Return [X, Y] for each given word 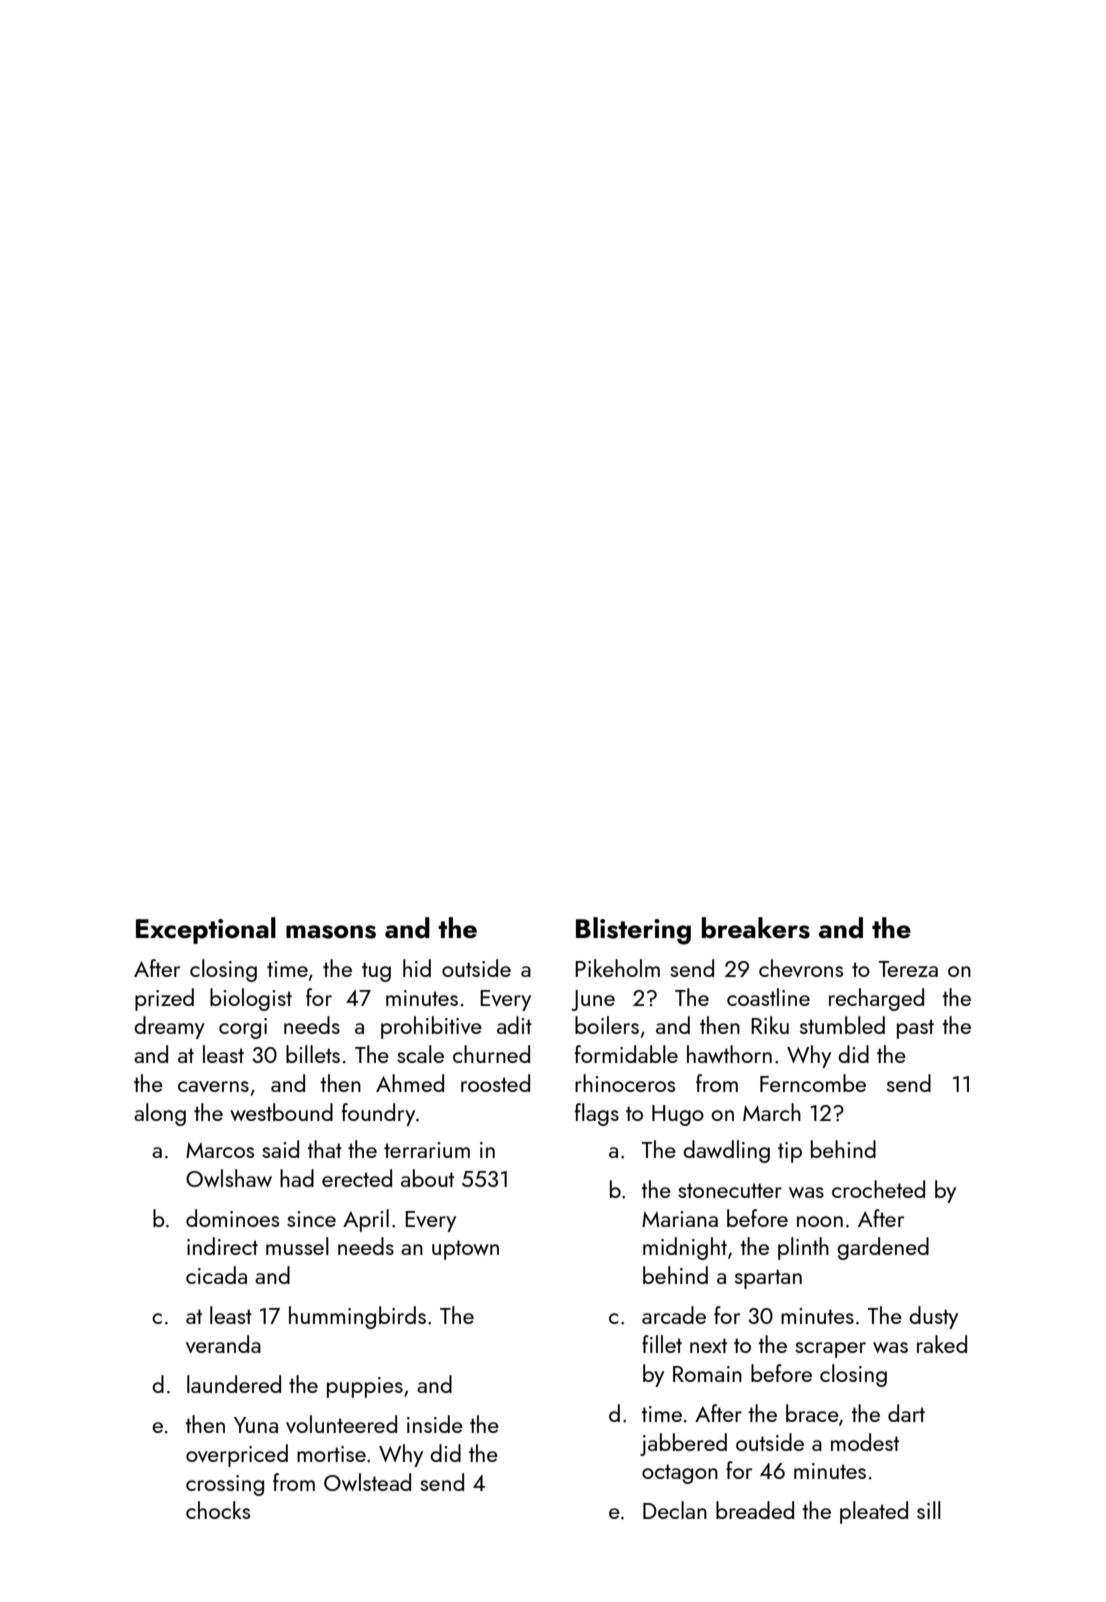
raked [942, 1344]
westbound [281, 1112]
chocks [218, 1510]
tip [790, 1152]
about [427, 1178]
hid [417, 968]
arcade [674, 1315]
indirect [222, 1246]
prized [164, 999]
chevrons [801, 968]
